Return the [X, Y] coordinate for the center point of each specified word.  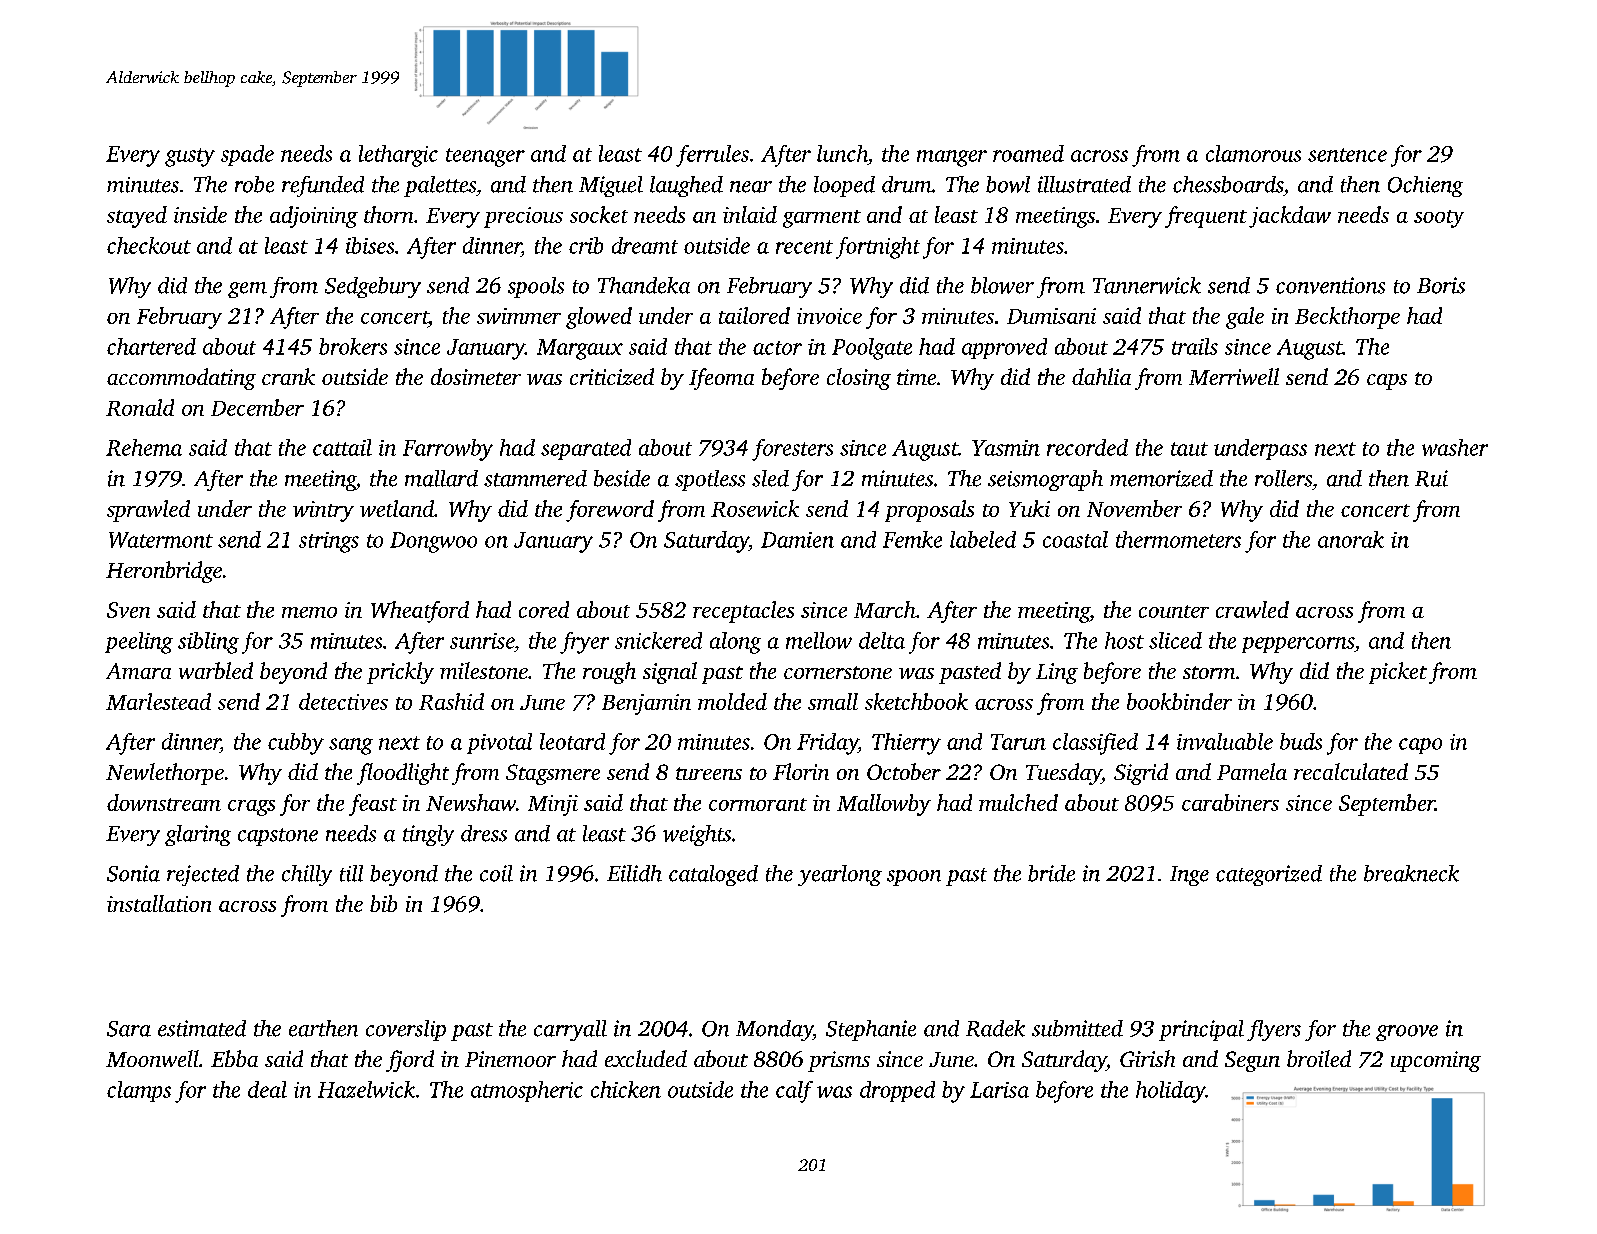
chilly [307, 875]
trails [1195, 346]
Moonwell [152, 1058]
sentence [1347, 155]
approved [1004, 348]
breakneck [1411, 873]
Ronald [140, 407]
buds [1301, 741]
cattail [342, 447]
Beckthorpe [1347, 318]
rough [609, 673]
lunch [842, 153]
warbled [216, 670]
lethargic [398, 156]
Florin [801, 771]
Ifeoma [721, 379]
